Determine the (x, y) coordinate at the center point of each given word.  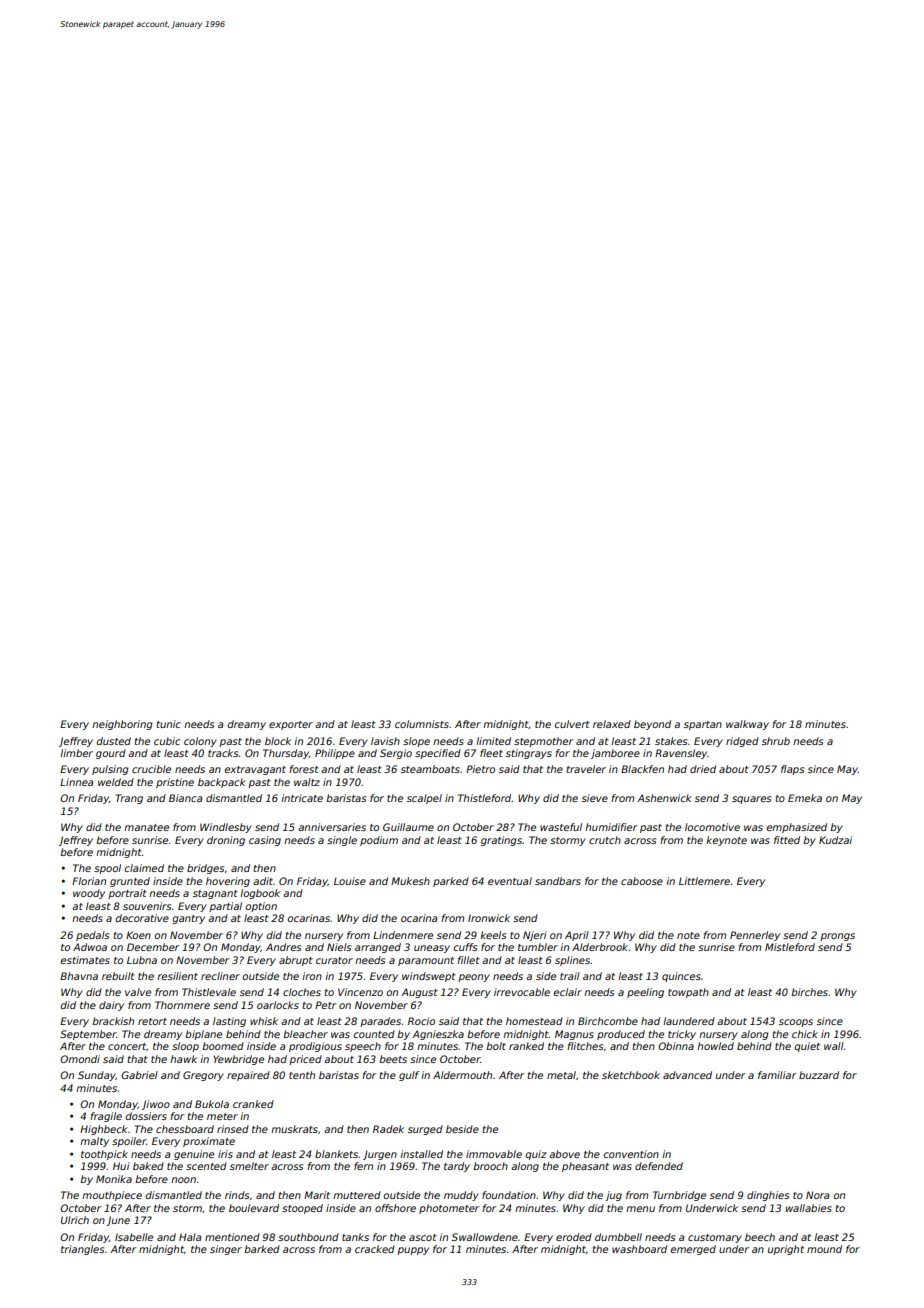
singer (226, 1250)
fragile (106, 1117)
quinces (681, 977)
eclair (568, 992)
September (88, 1035)
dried (703, 769)
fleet (491, 753)
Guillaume (408, 827)
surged (425, 1130)
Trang (129, 799)
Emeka (805, 798)
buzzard (819, 1075)
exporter (291, 725)
